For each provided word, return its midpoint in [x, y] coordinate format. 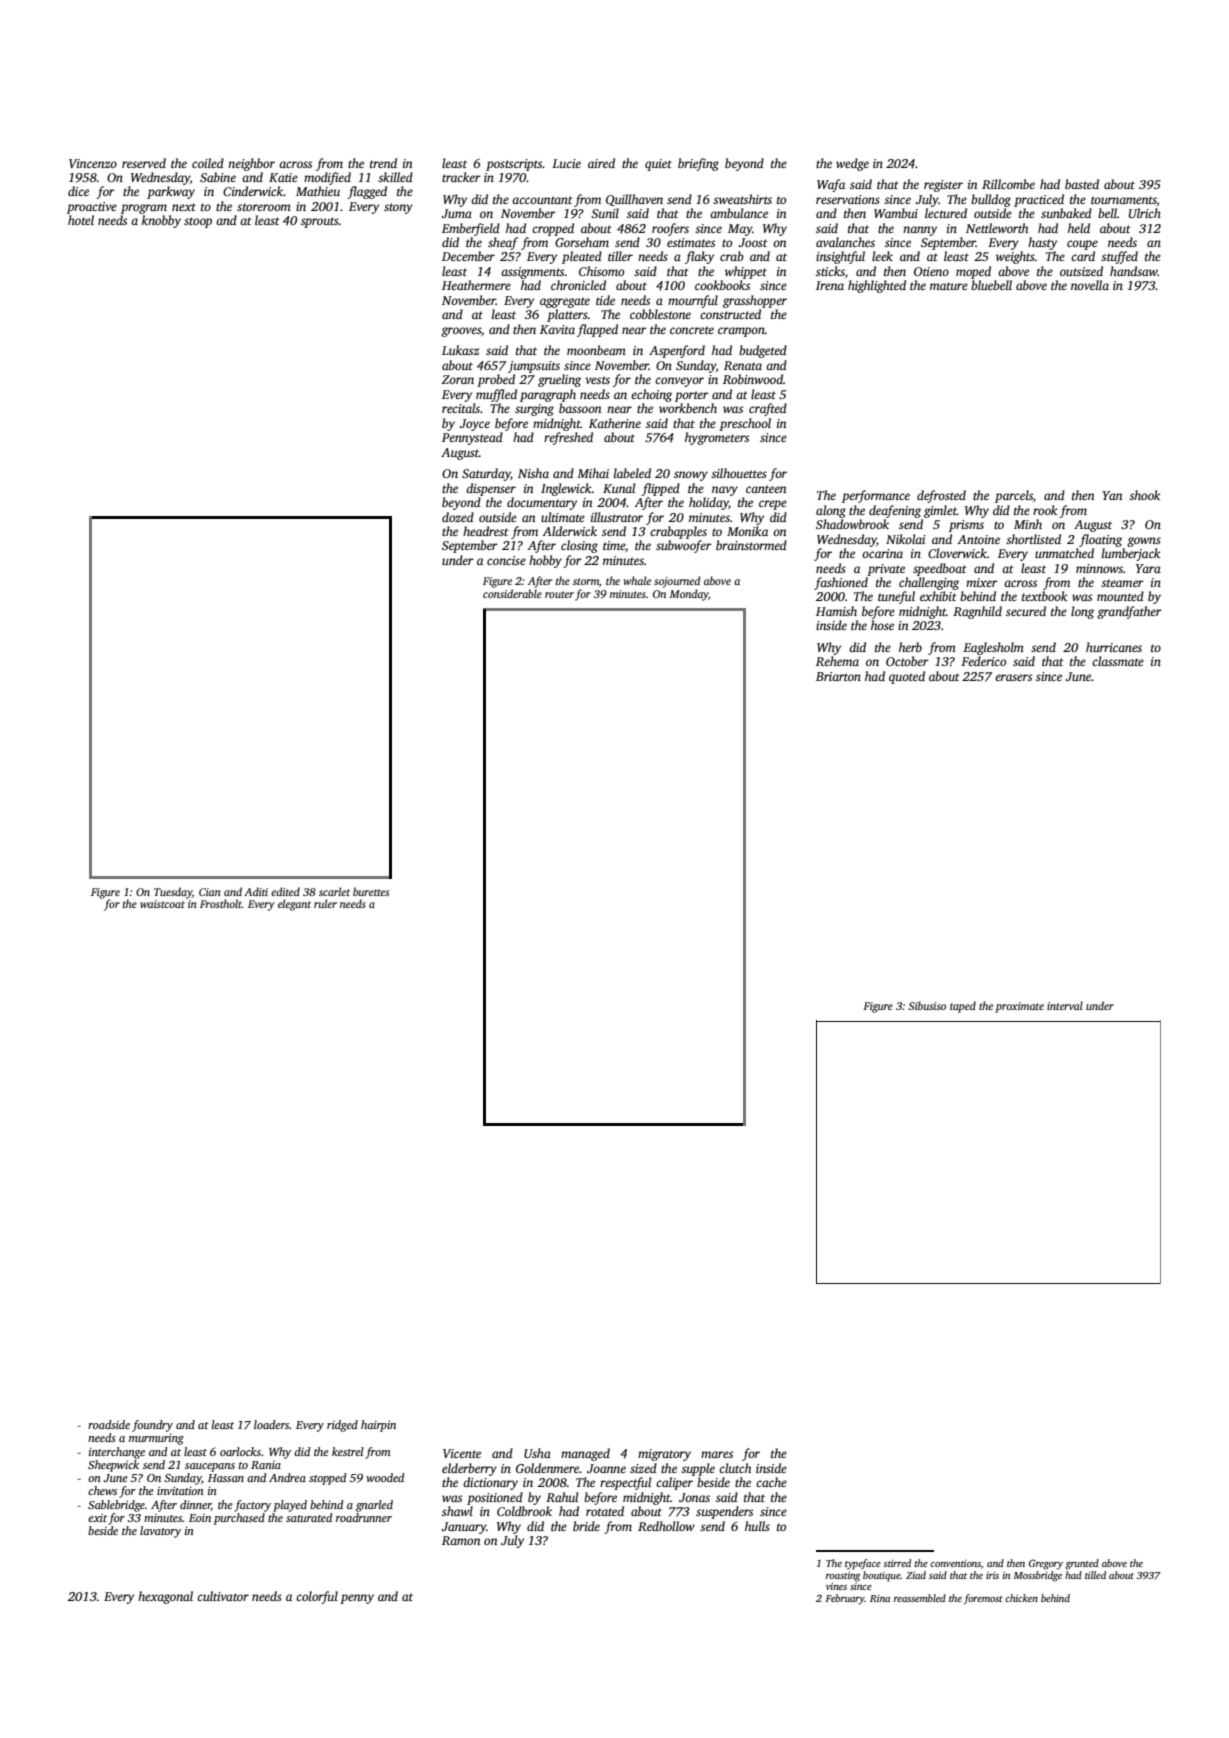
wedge [852, 164]
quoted [907, 677]
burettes [371, 891]
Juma [456, 213]
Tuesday [173, 893]
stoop [198, 222]
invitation [180, 1491]
